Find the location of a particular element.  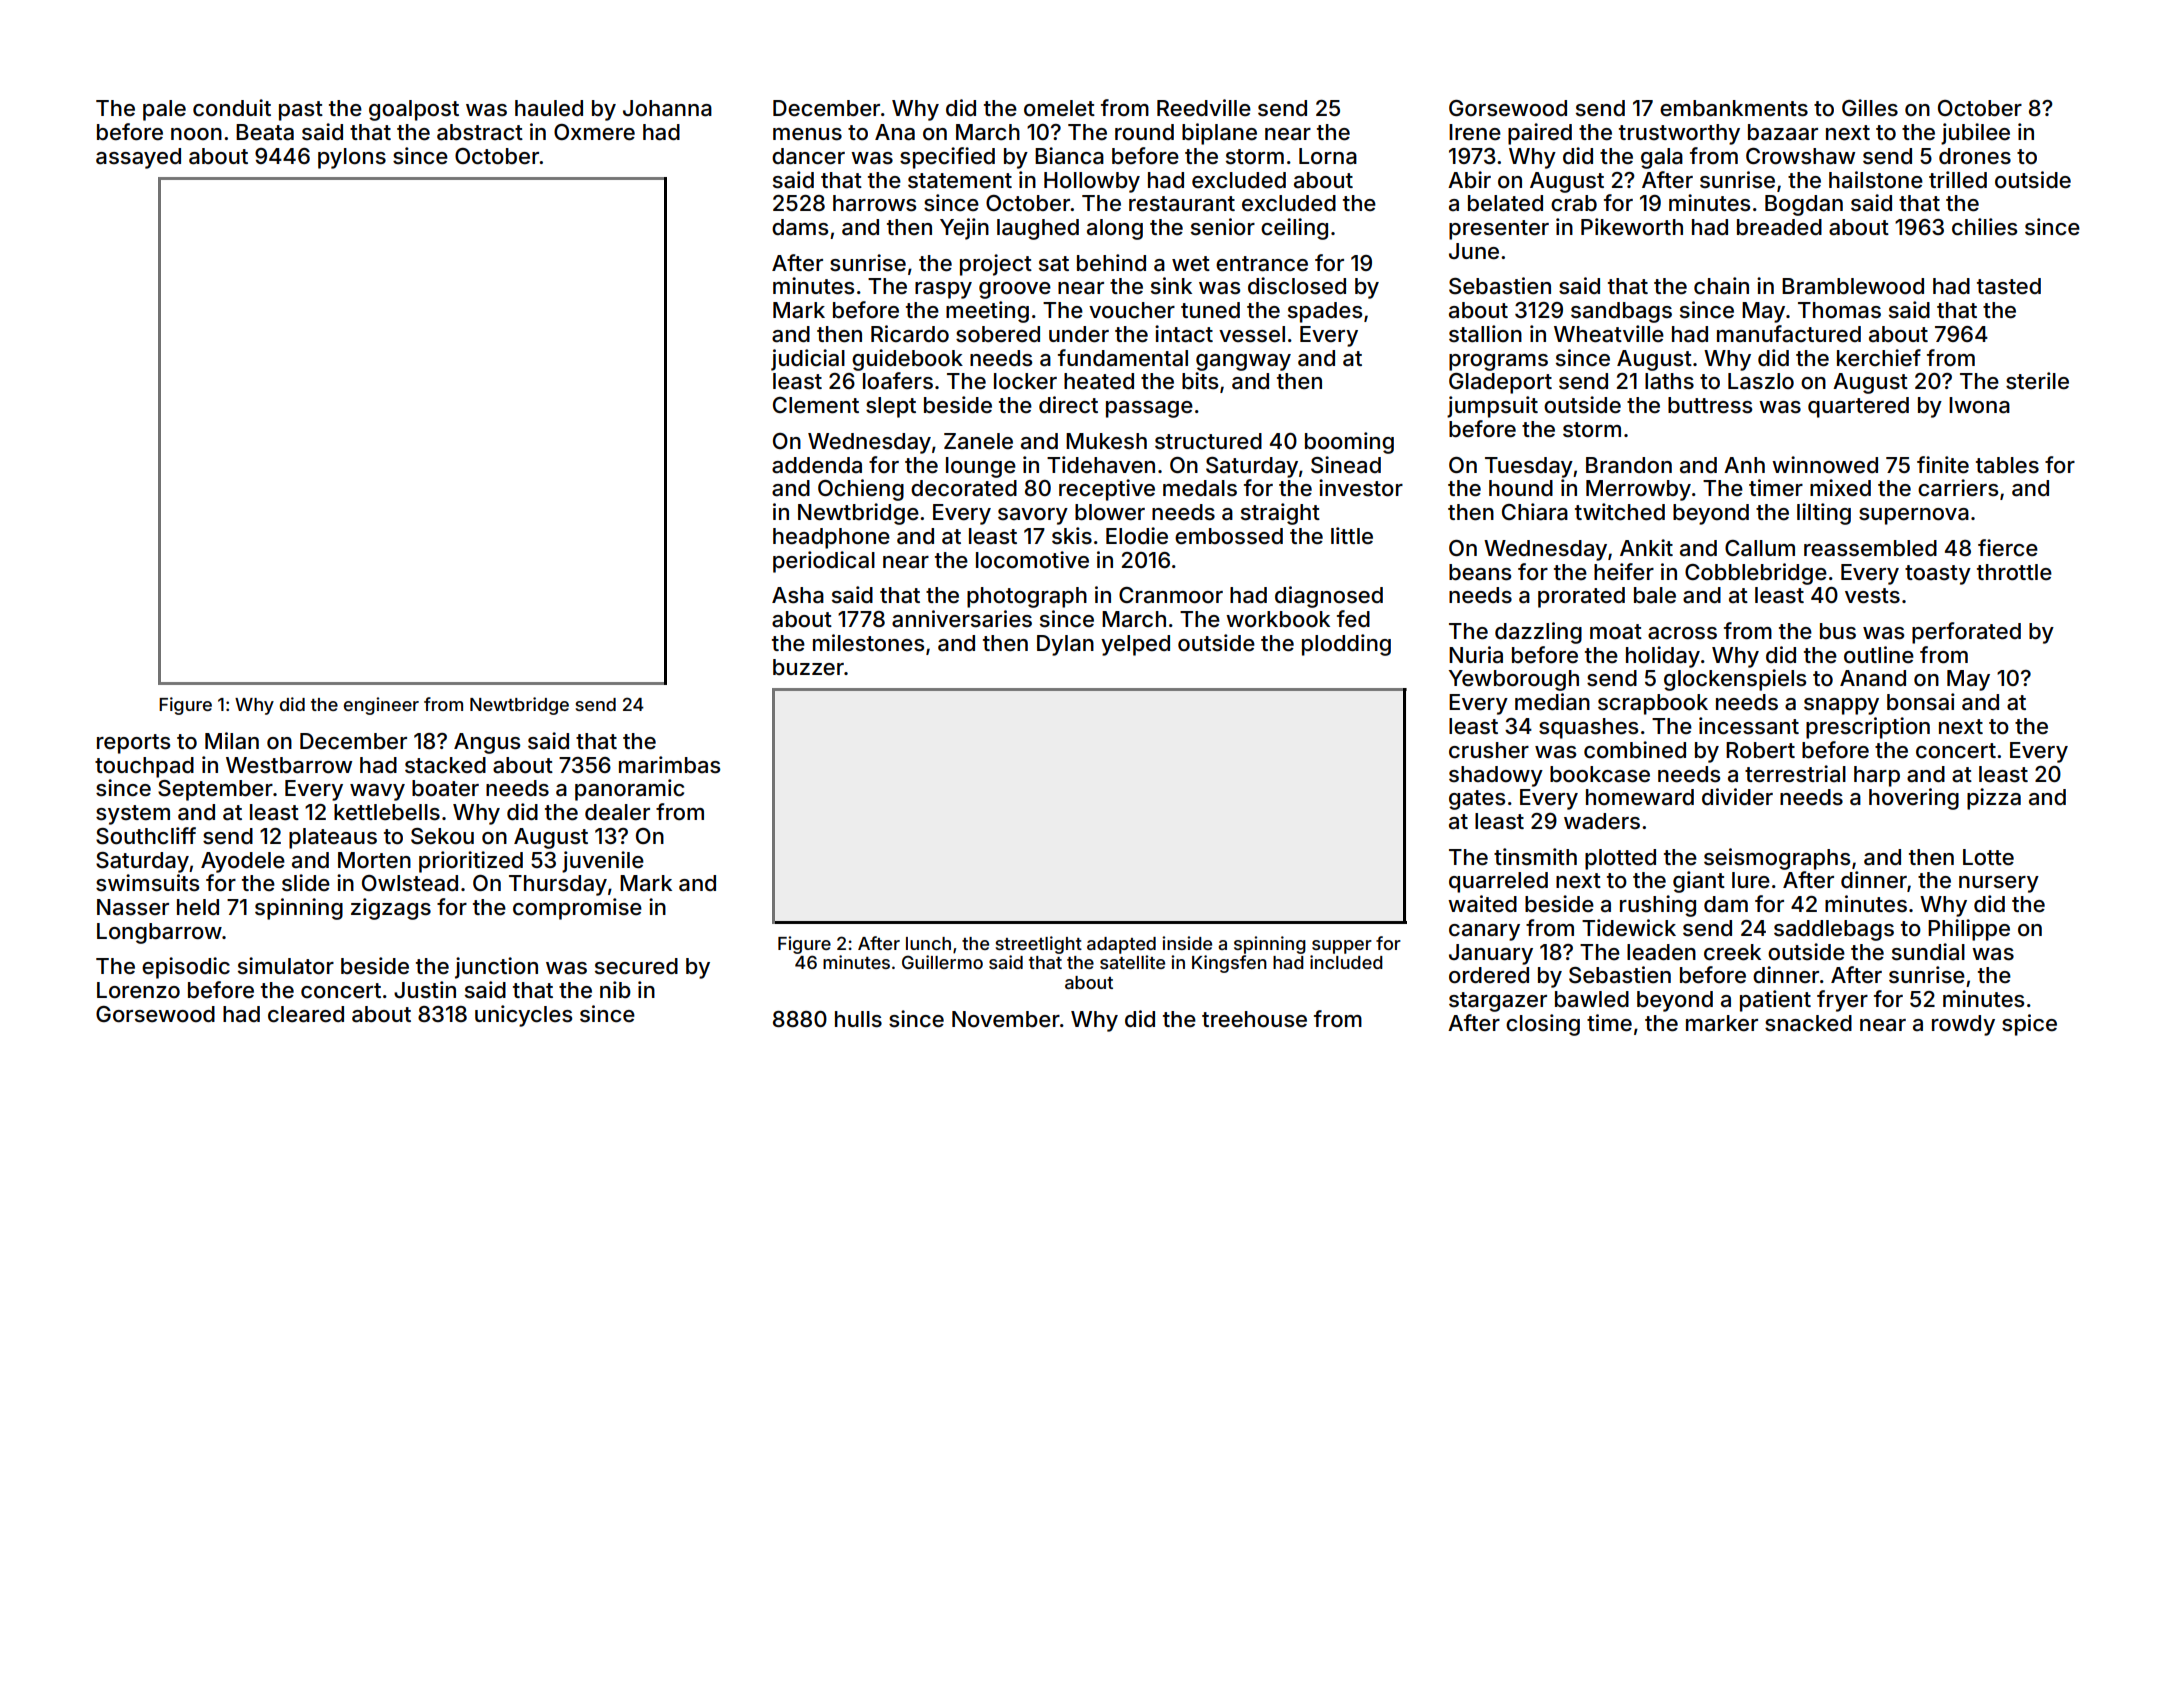

bonsai is located at coordinates (1921, 702).
